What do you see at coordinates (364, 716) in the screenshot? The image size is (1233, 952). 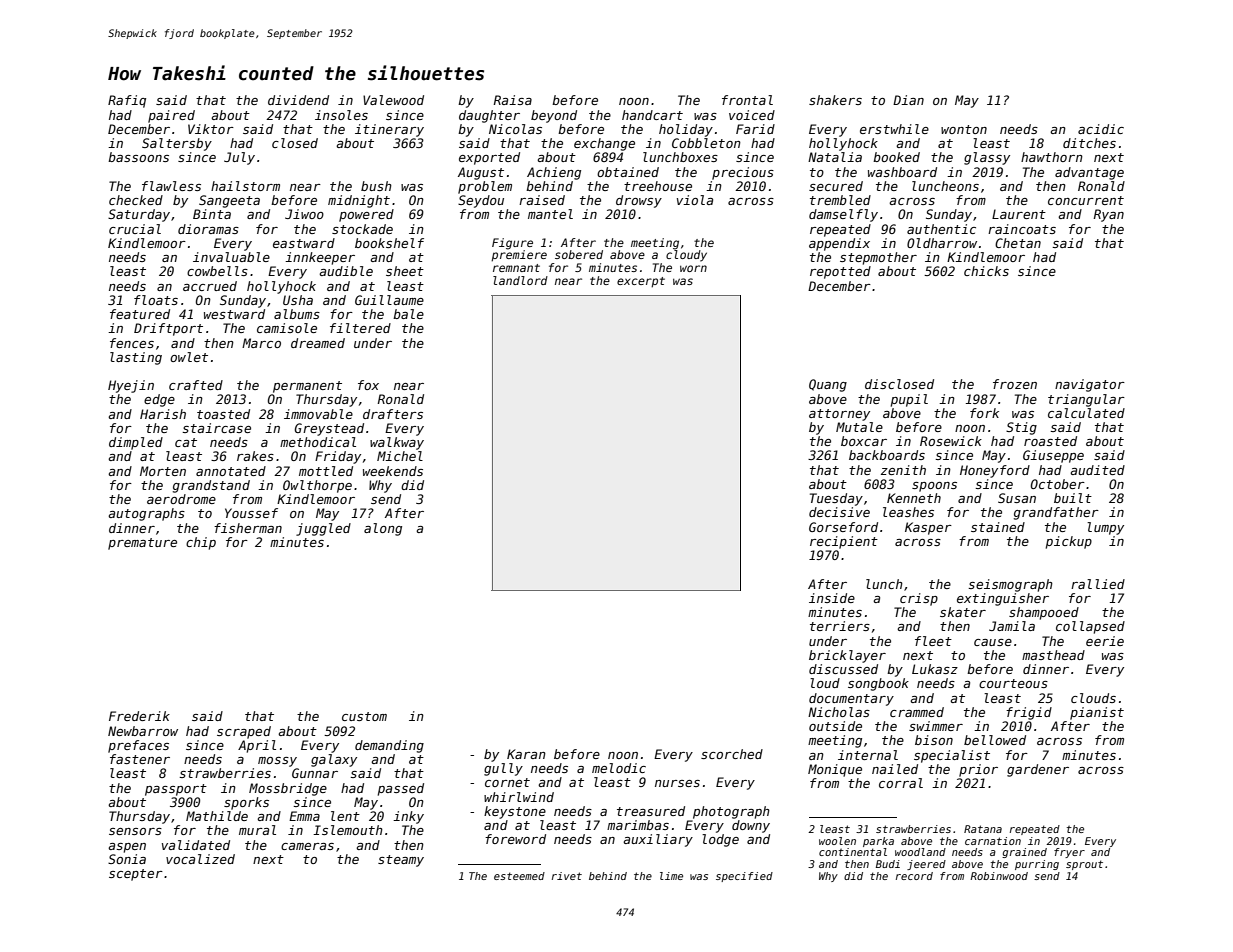 I see `custom` at bounding box center [364, 716].
